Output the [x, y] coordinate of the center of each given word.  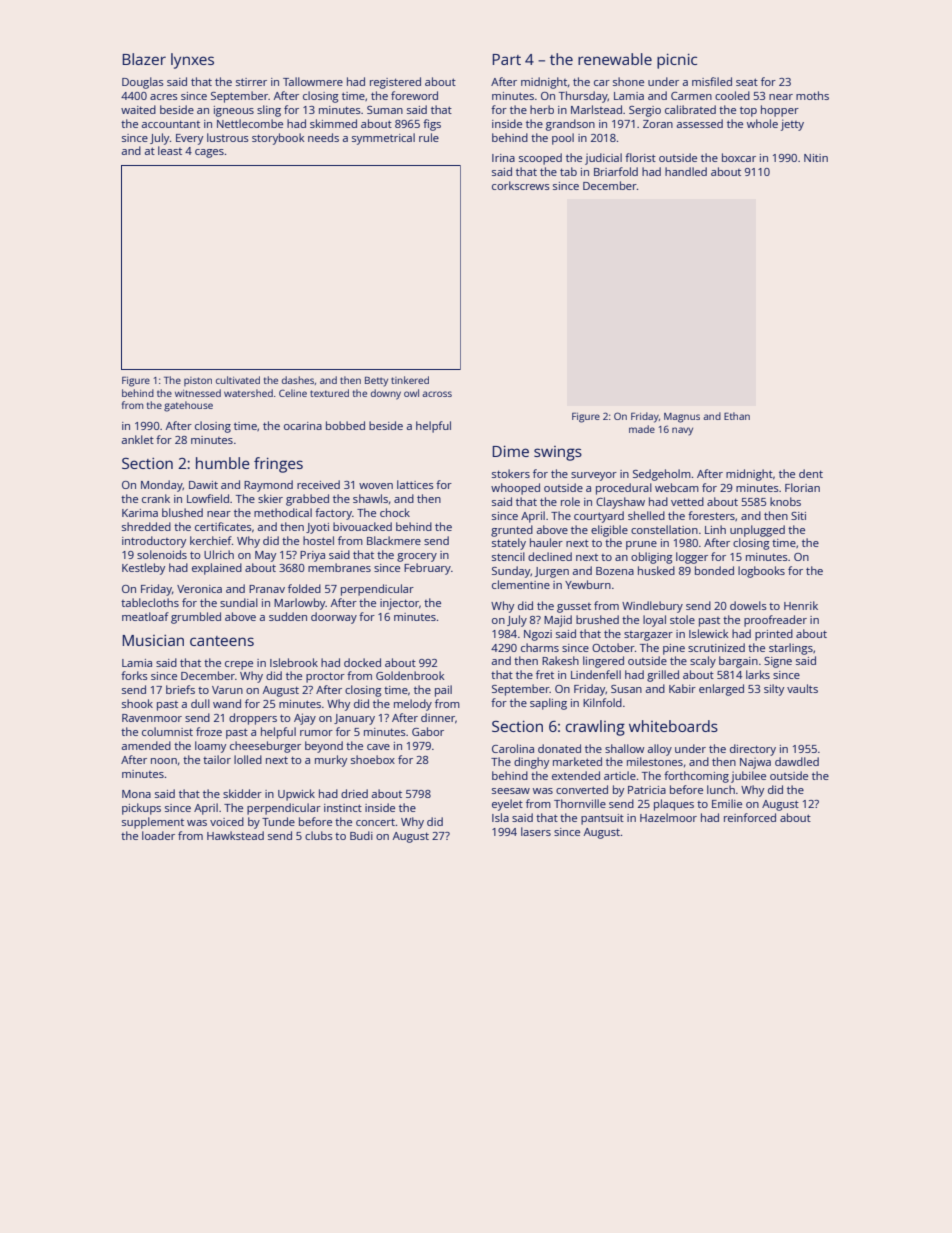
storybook [278, 139]
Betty [376, 381]
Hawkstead [235, 835]
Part [506, 59]
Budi [361, 835]
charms [540, 647]
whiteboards [673, 726]
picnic [677, 61]
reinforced [750, 817]
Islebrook [294, 662]
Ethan [737, 416]
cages [209, 153]
